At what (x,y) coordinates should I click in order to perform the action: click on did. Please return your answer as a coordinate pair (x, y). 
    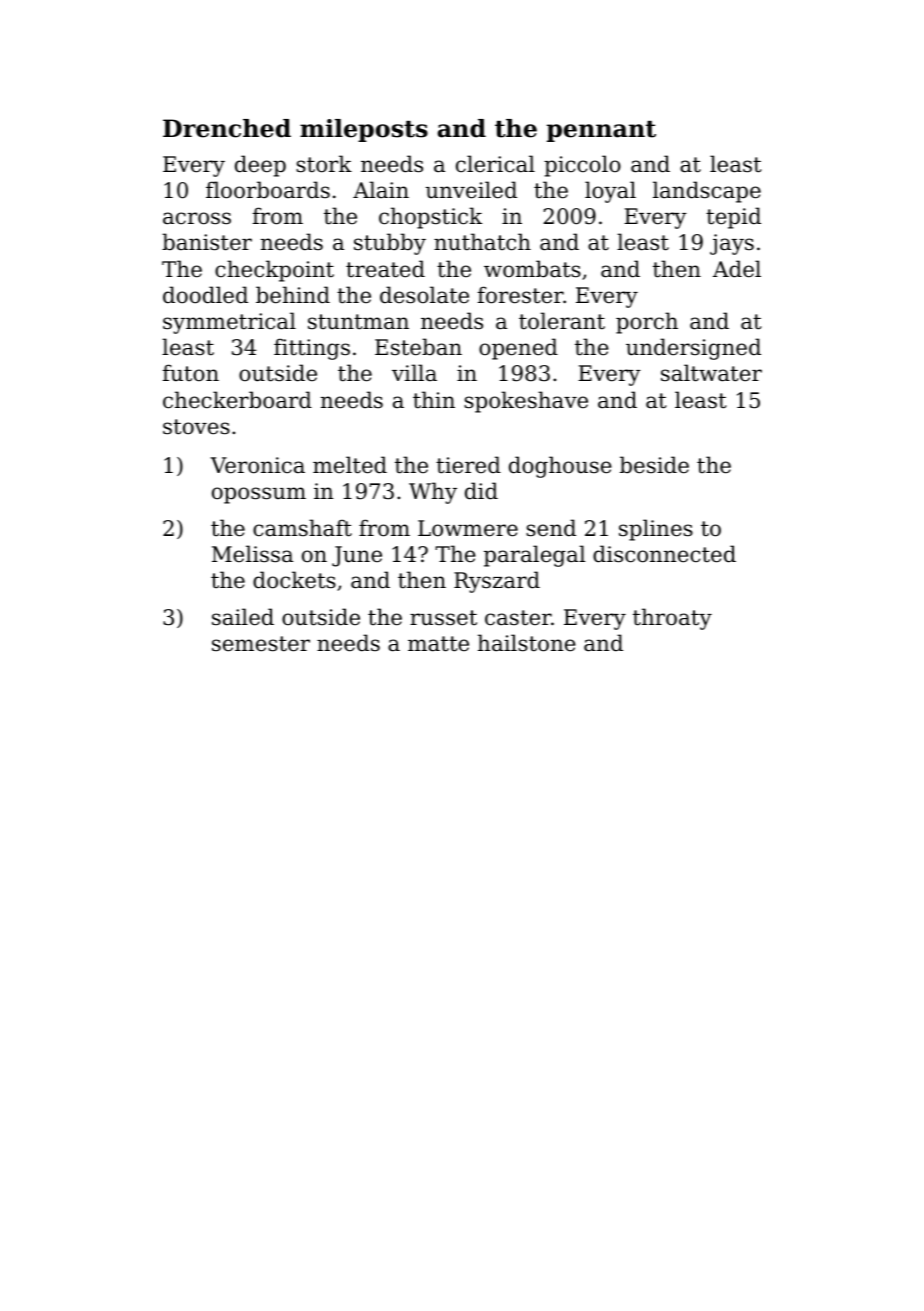
    Looking at the image, I should click on (481, 491).
